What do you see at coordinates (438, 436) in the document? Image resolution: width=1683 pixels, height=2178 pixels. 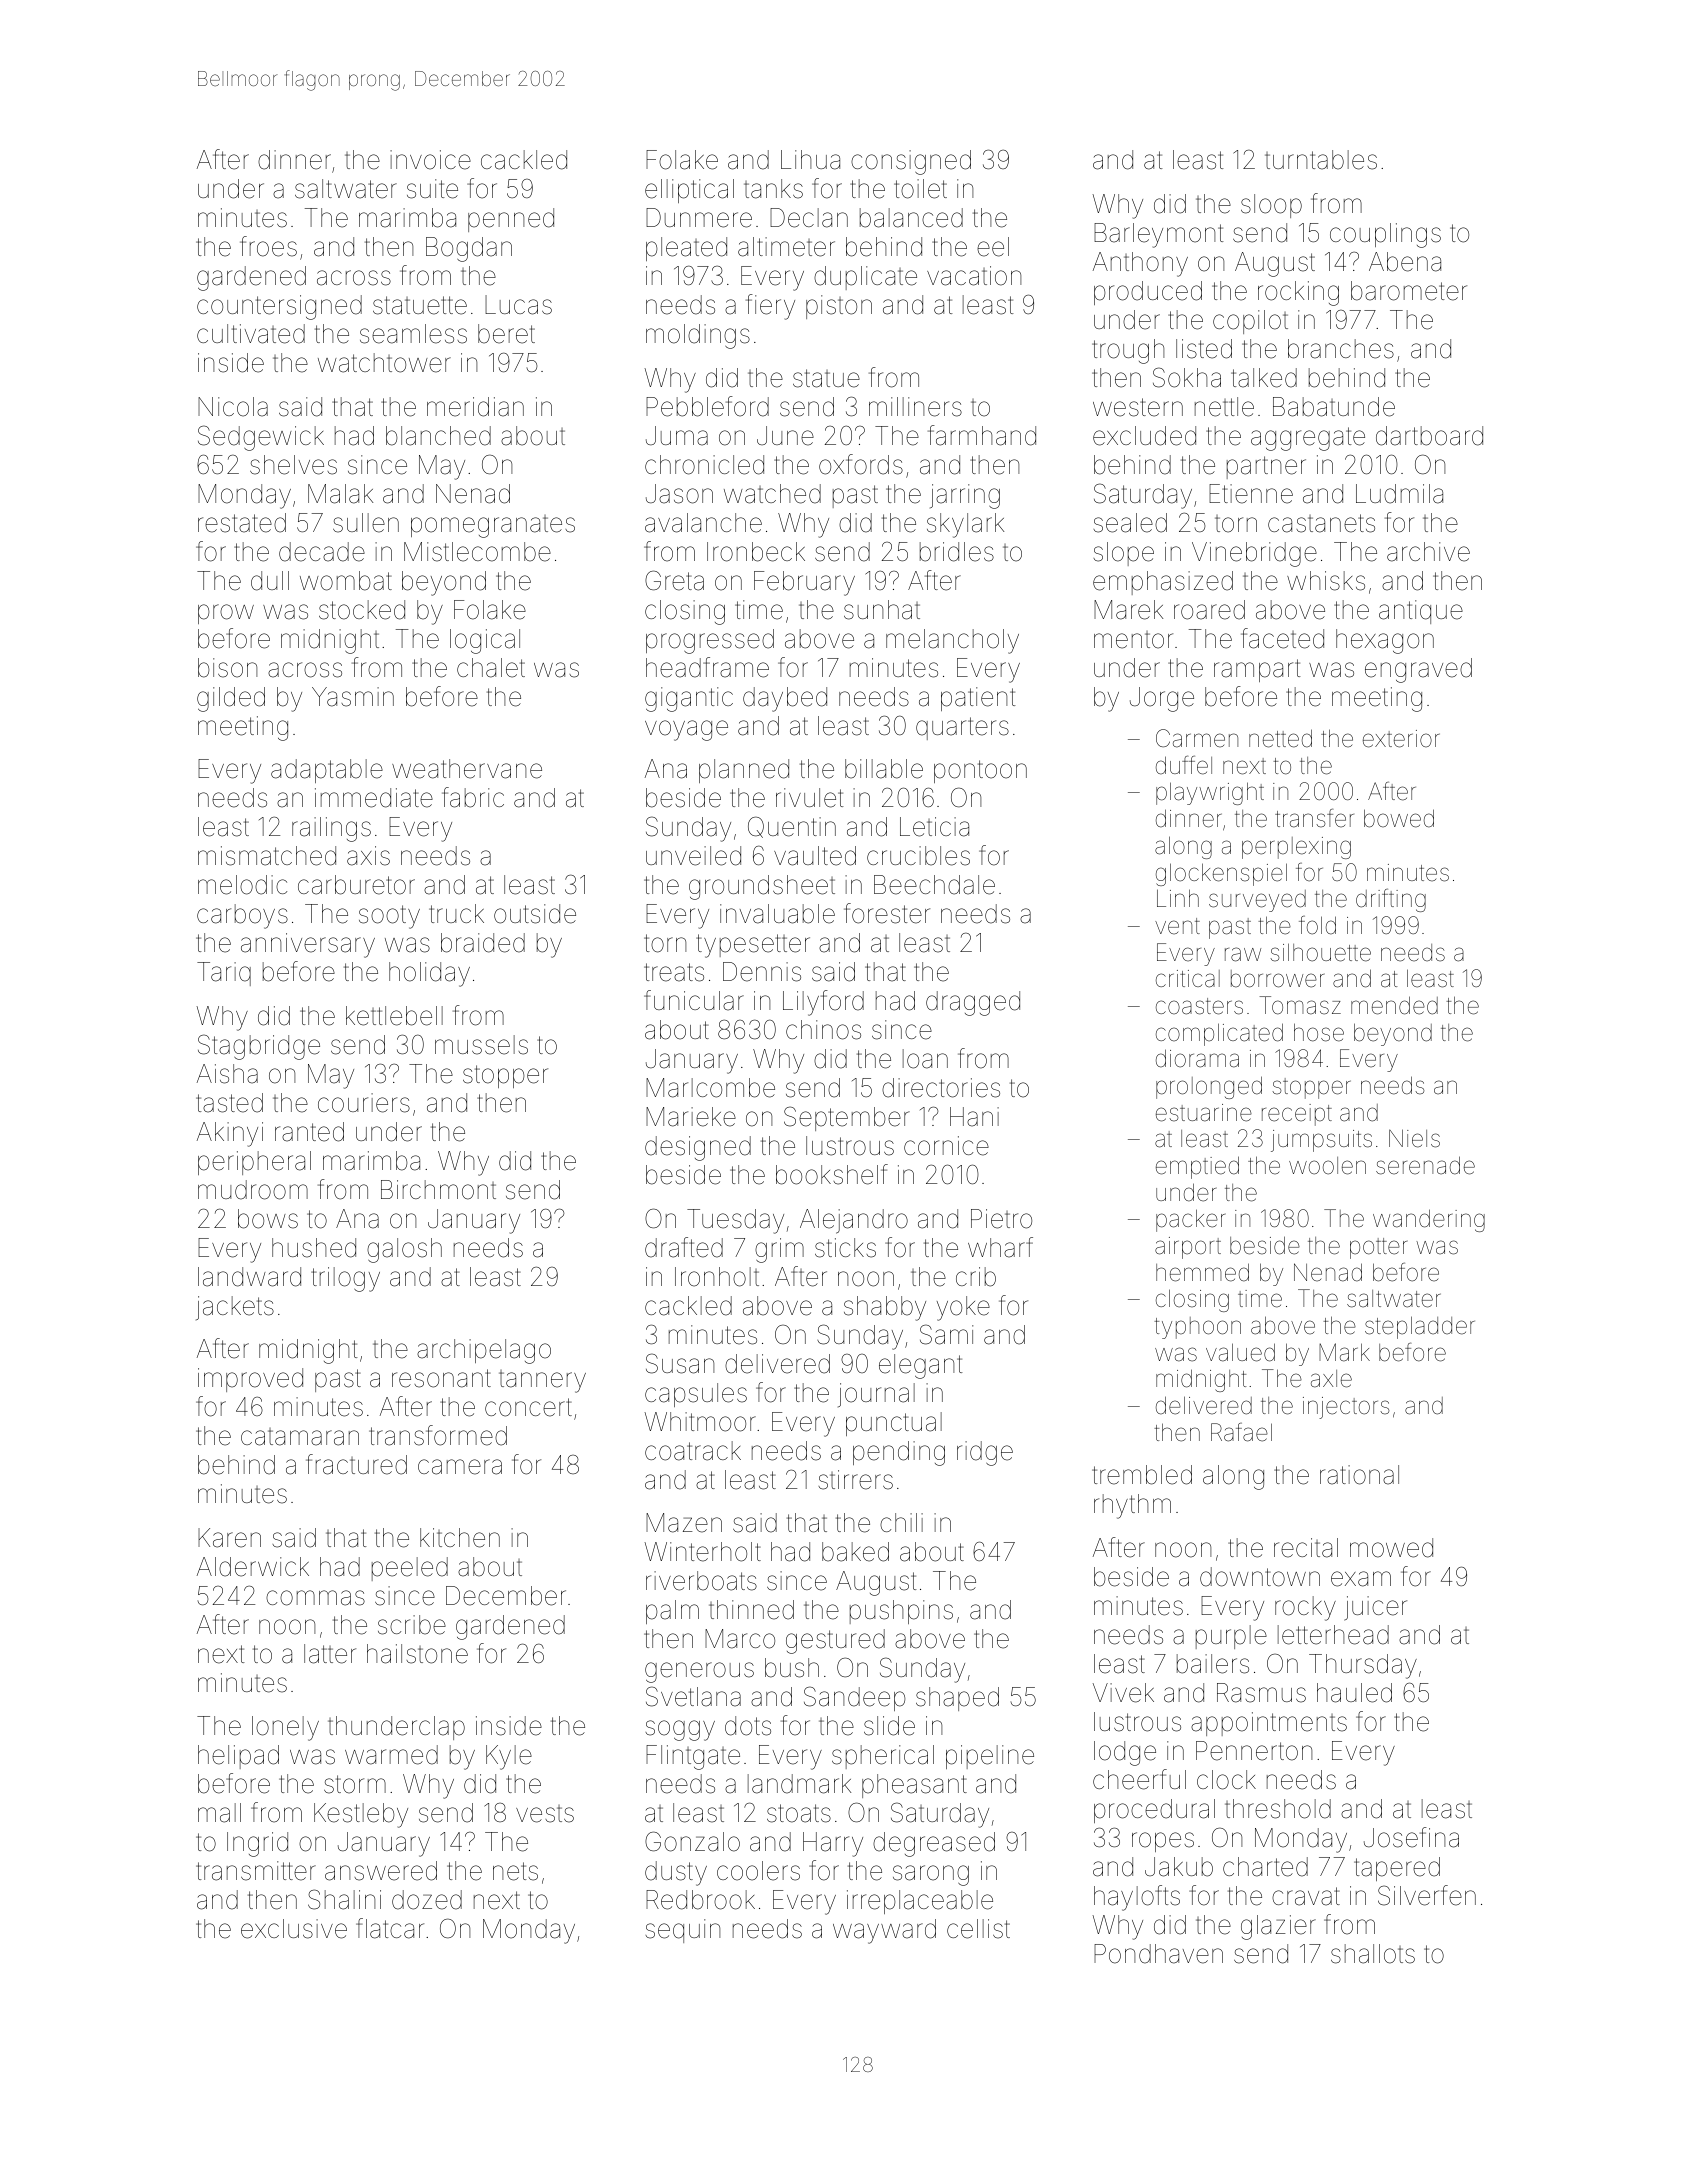 I see `blanched` at bounding box center [438, 436].
